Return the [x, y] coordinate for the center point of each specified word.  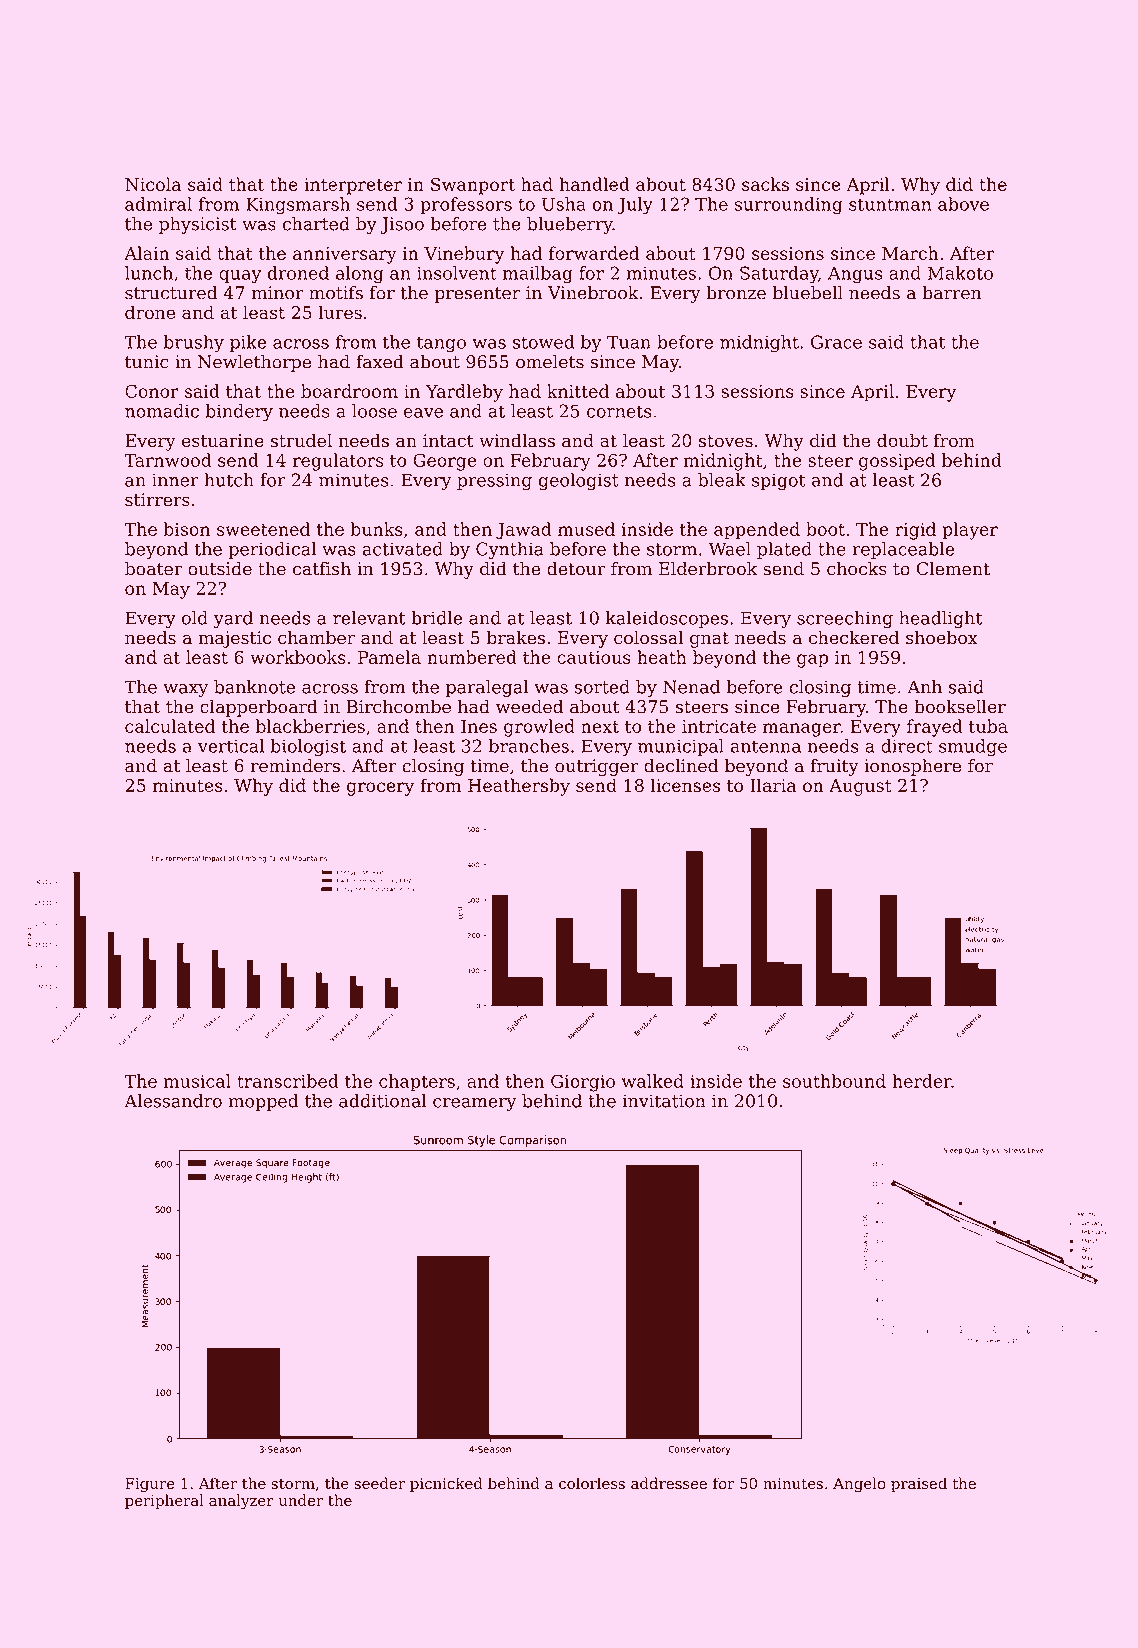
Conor [152, 391]
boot [825, 529]
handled [594, 184]
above [963, 204]
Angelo [859, 1485]
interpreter [353, 186]
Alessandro [173, 1101]
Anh [924, 687]
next [600, 727]
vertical [231, 746]
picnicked [446, 1484]
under [300, 1500]
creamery [474, 1104]
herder [921, 1081]
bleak [722, 480]
